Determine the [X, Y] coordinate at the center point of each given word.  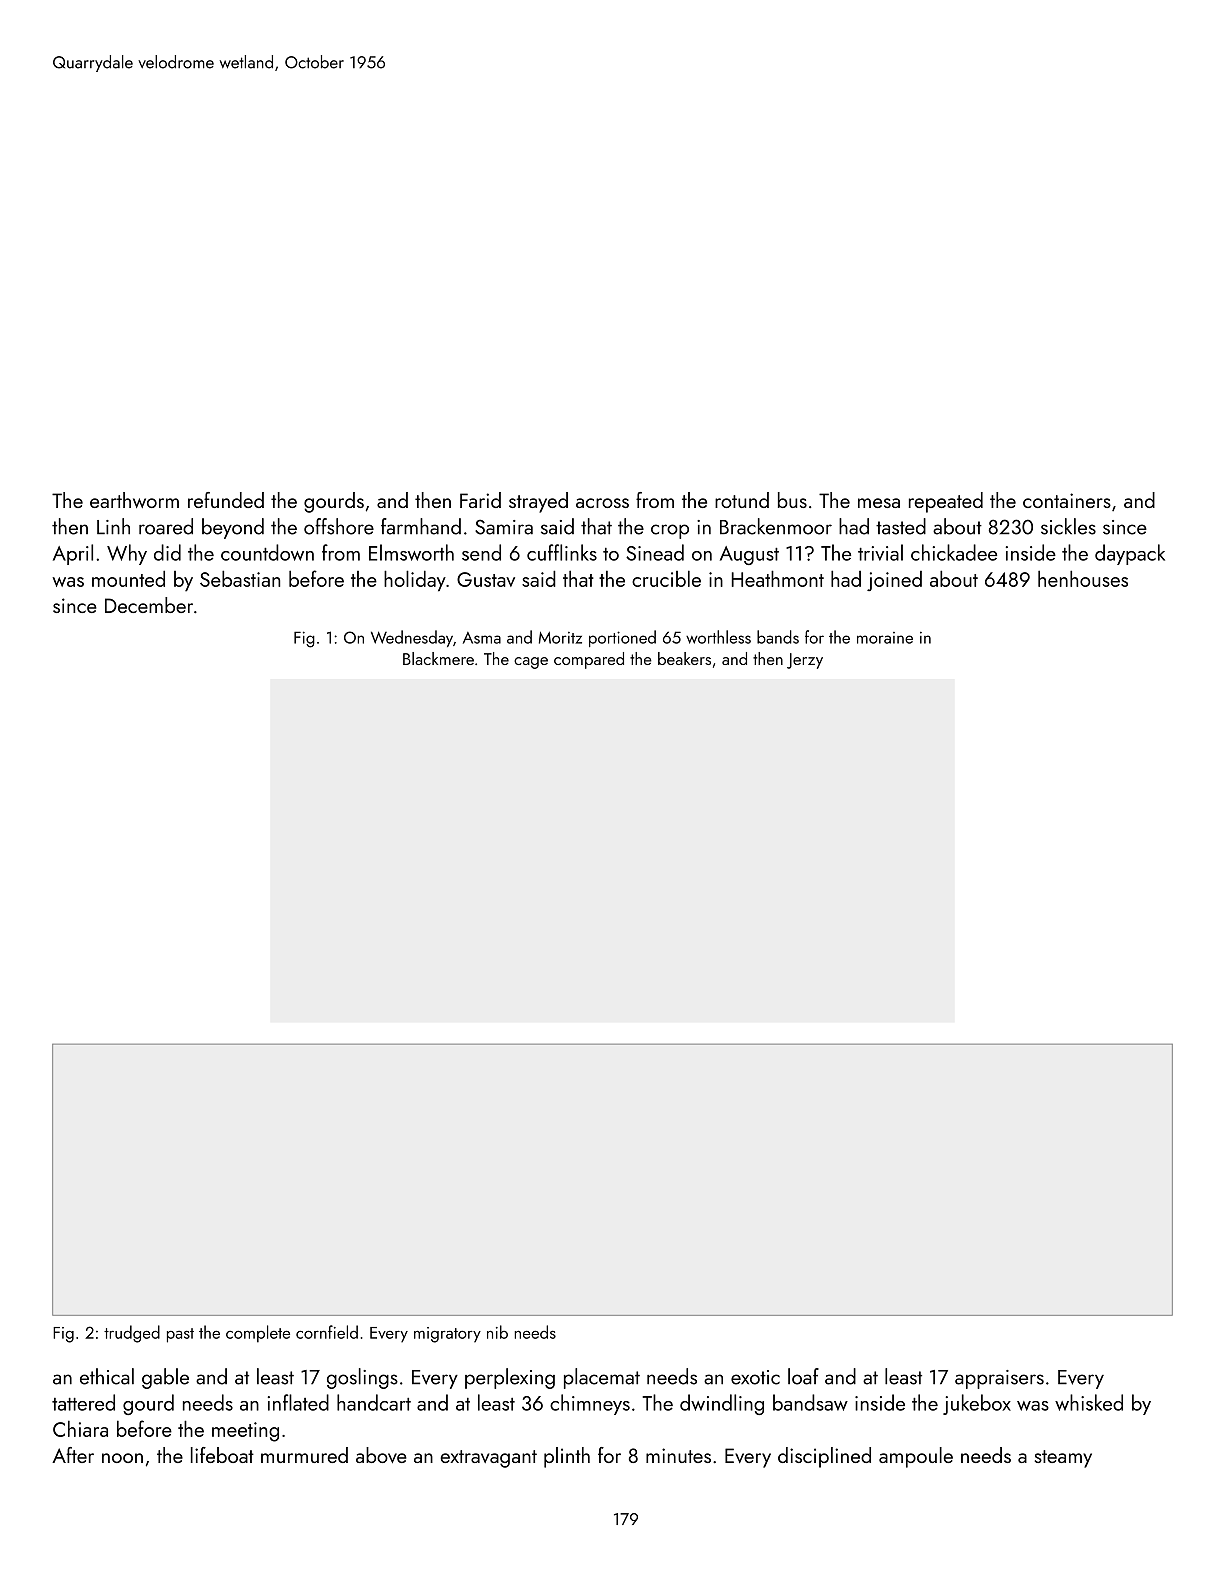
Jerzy [805, 661]
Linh [113, 526]
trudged [132, 1334]
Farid [480, 500]
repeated [946, 502]
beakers [684, 658]
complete [258, 1334]
